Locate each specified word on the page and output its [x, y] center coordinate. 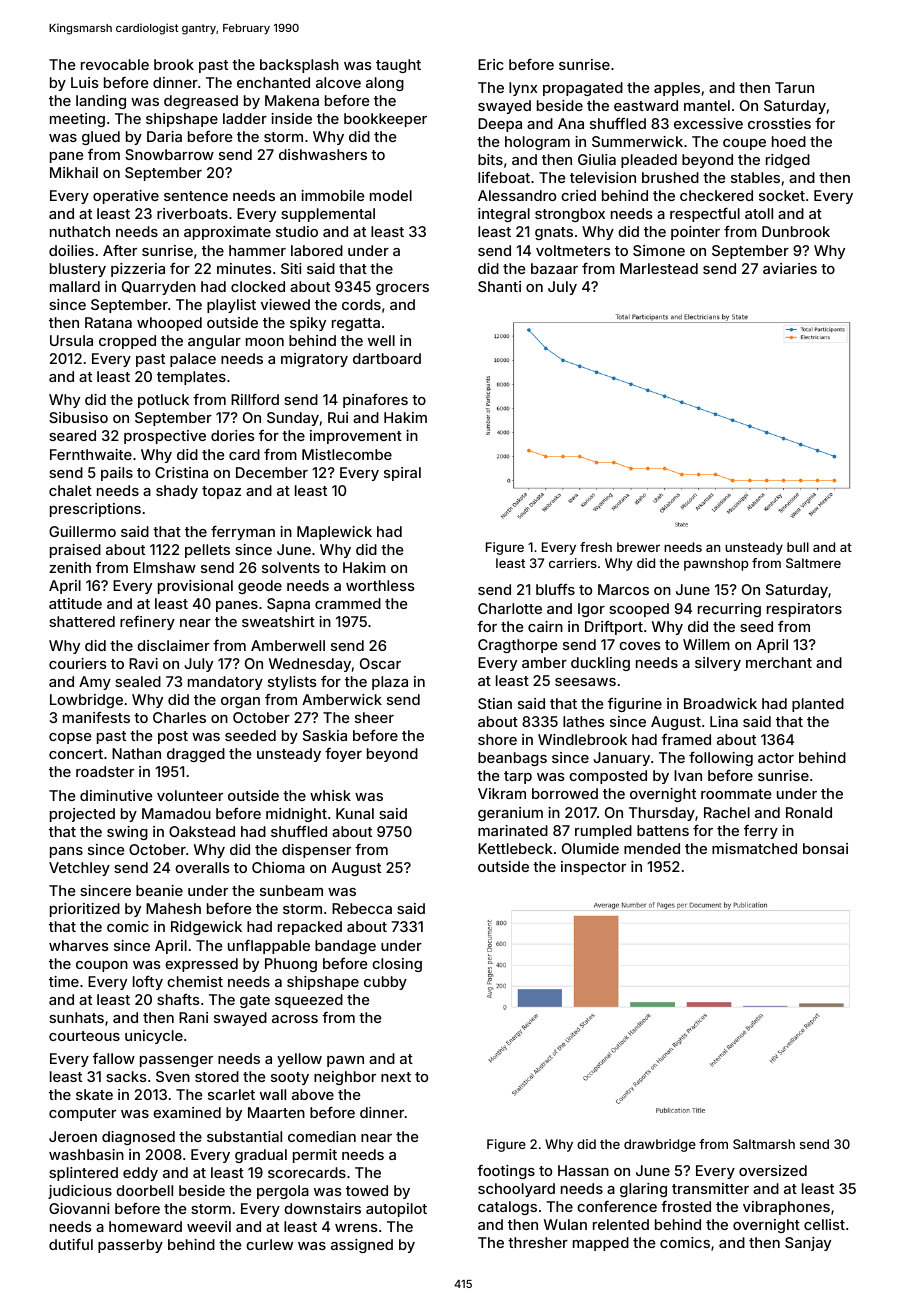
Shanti [499, 286]
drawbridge [660, 1145]
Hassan [583, 1170]
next [396, 1077]
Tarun [794, 87]
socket [782, 195]
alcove [338, 82]
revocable [115, 64]
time [64, 981]
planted [818, 705]
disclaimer [173, 645]
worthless [380, 585]
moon [265, 342]
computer [82, 1114]
